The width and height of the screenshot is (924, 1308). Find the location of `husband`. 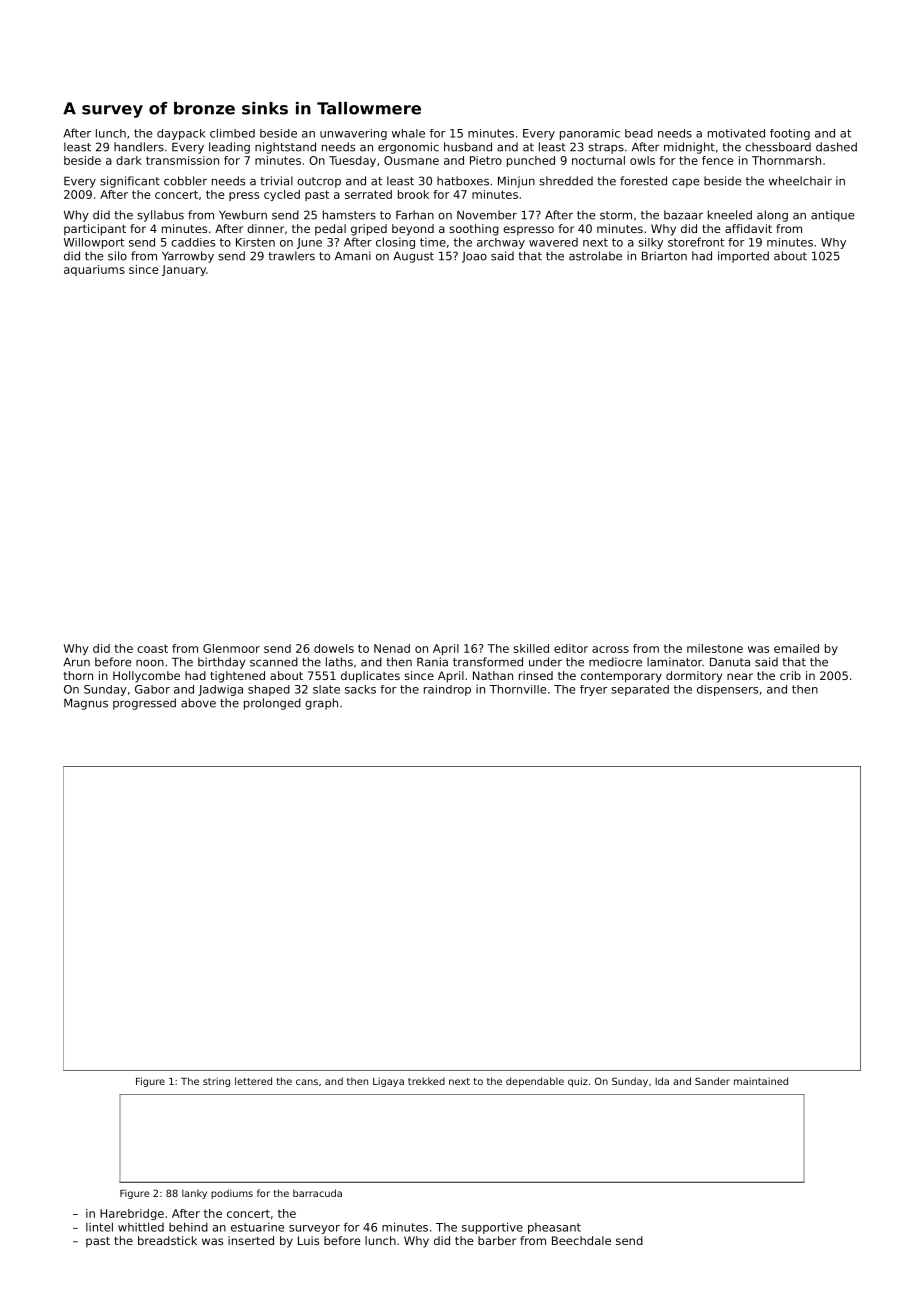

husband is located at coordinates (468, 147).
